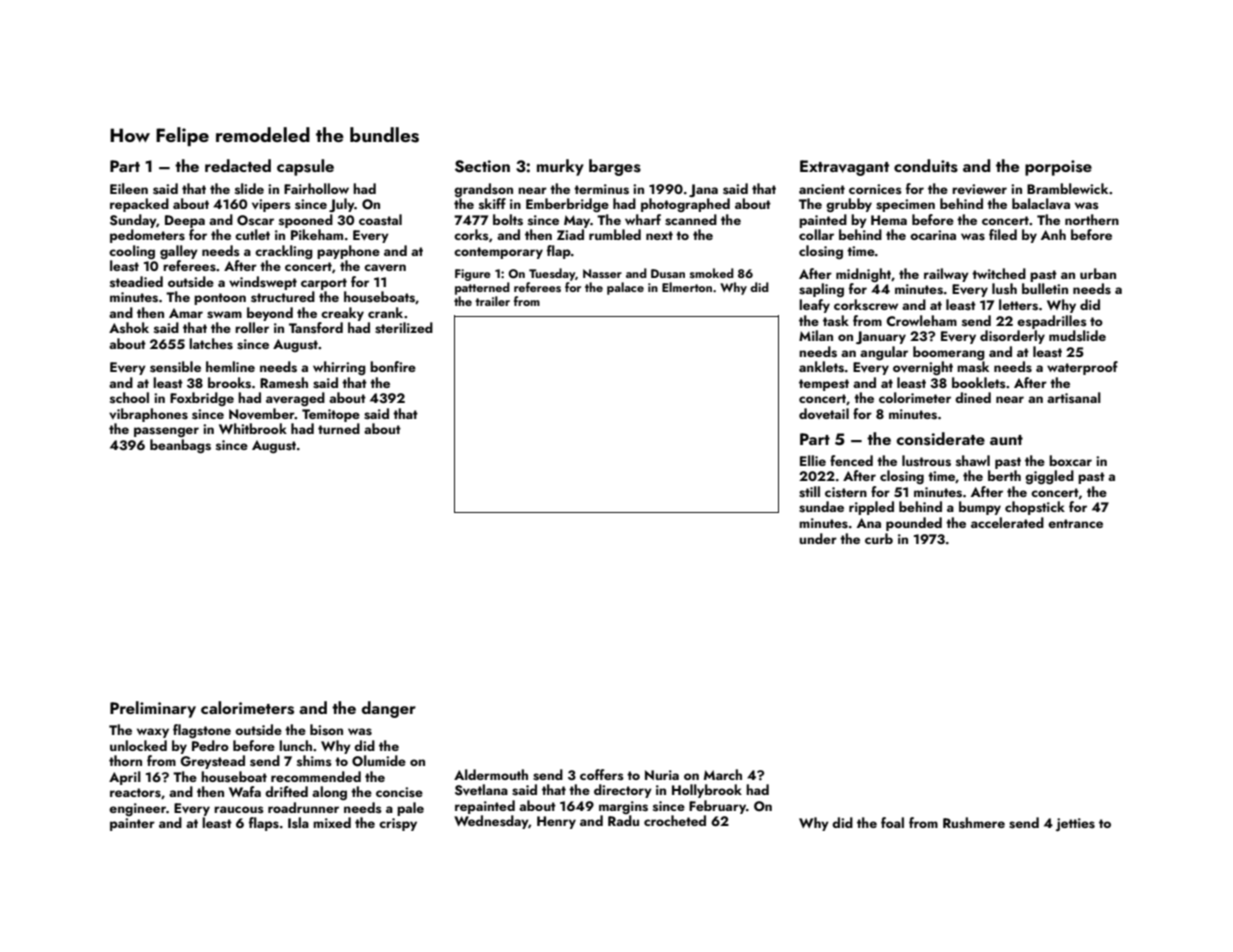  Describe the element at coordinates (483, 190) in the screenshot. I see `grandson` at that location.
